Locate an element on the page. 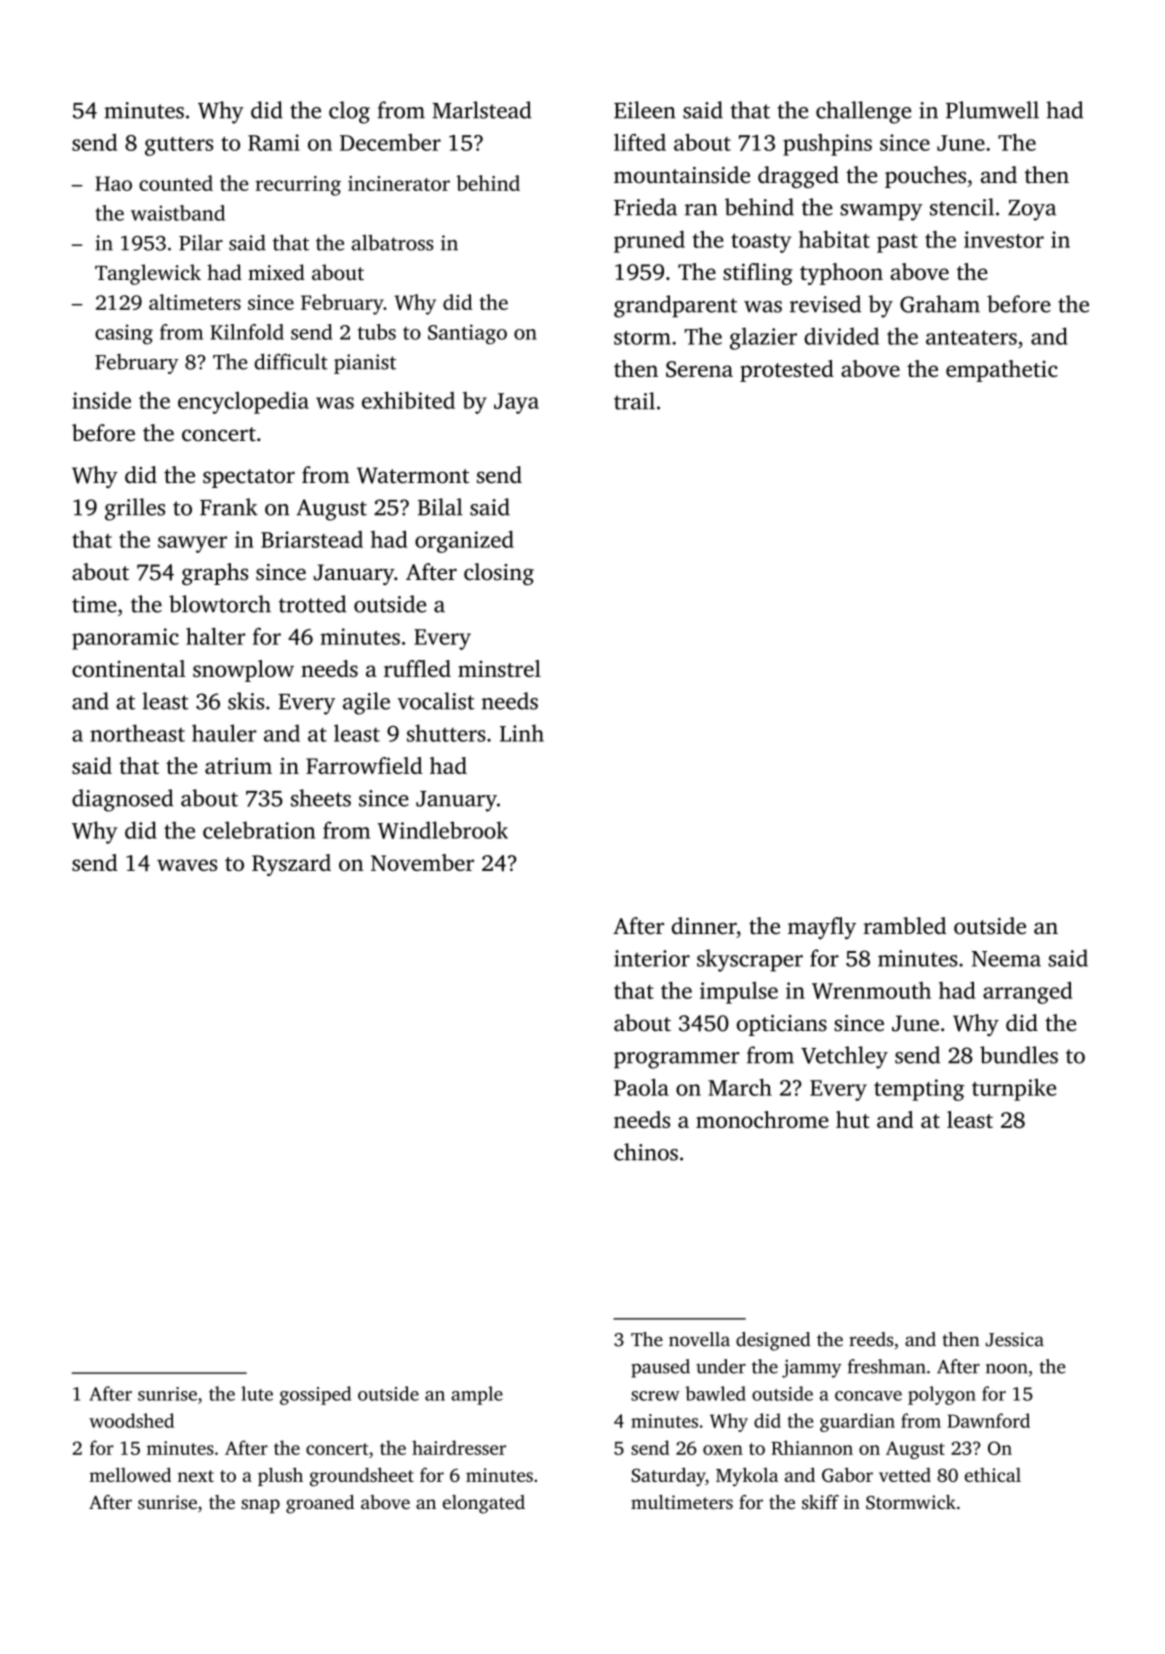  northeast is located at coordinates (137, 733).
